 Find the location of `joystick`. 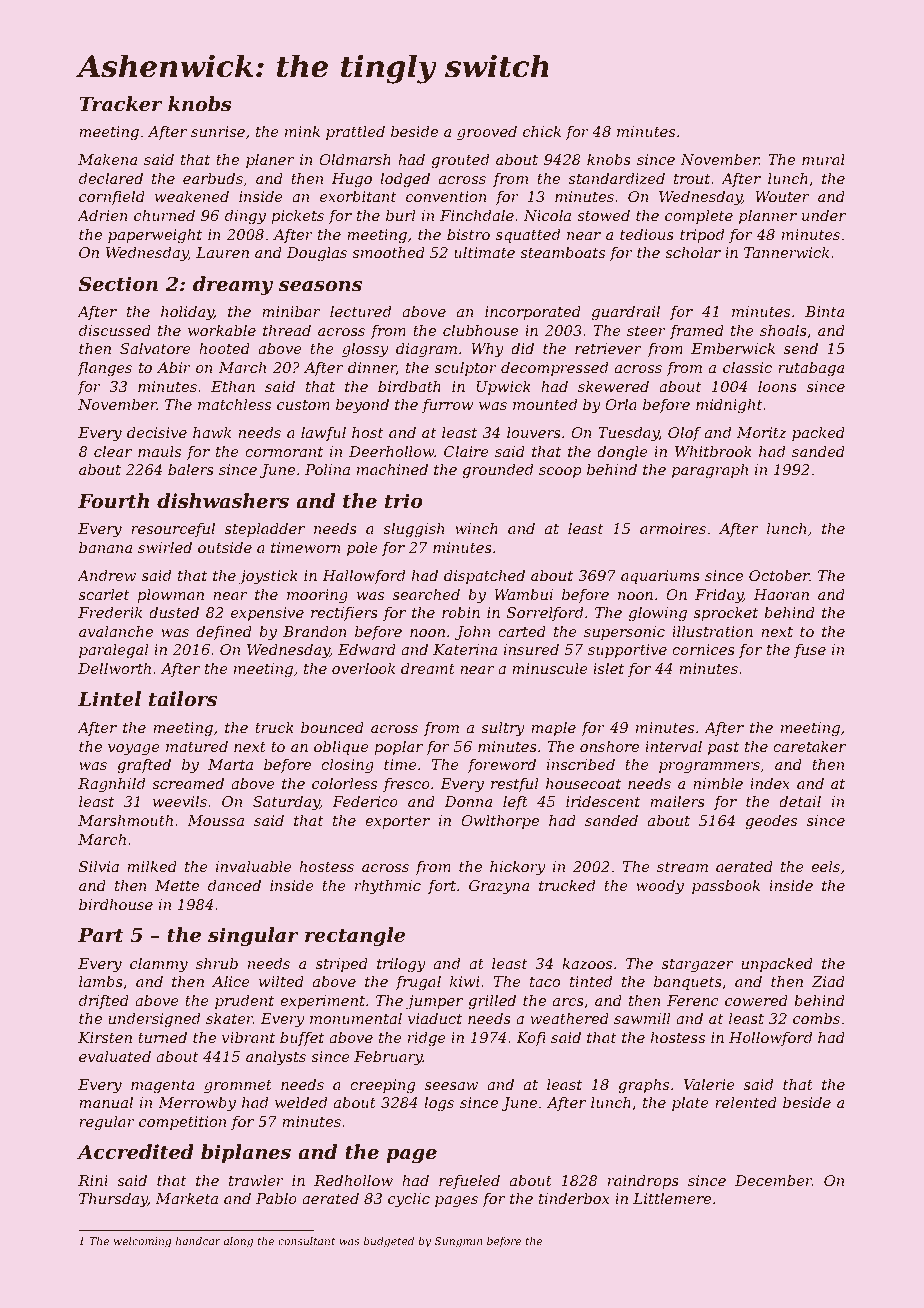

joystick is located at coordinates (268, 577).
